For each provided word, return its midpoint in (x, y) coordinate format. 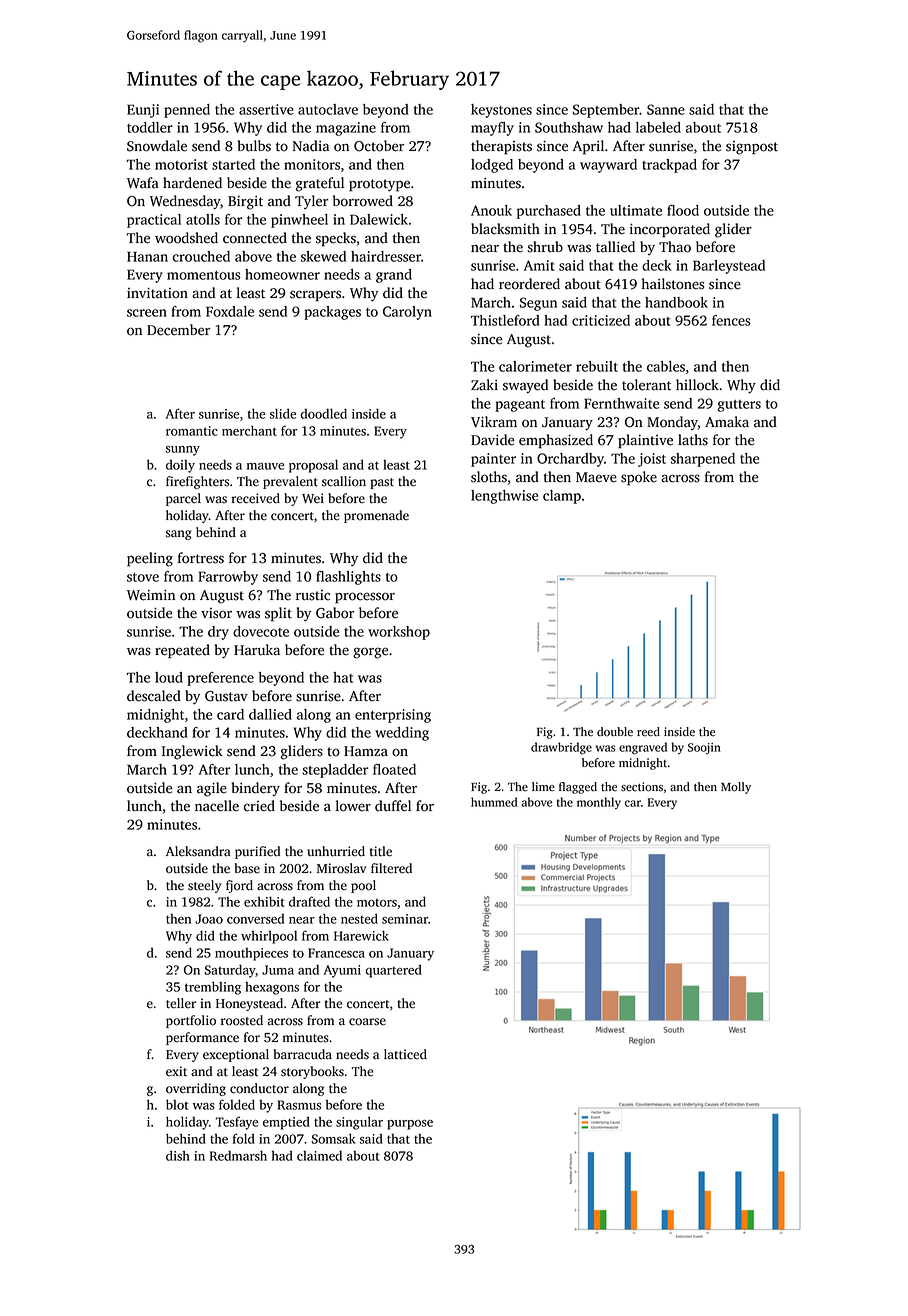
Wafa (143, 183)
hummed (494, 802)
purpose (410, 1125)
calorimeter (535, 366)
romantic (192, 431)
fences (731, 320)
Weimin (151, 595)
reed (648, 732)
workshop (399, 633)
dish (178, 1155)
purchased (549, 212)
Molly (736, 788)
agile (212, 789)
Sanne (666, 109)
